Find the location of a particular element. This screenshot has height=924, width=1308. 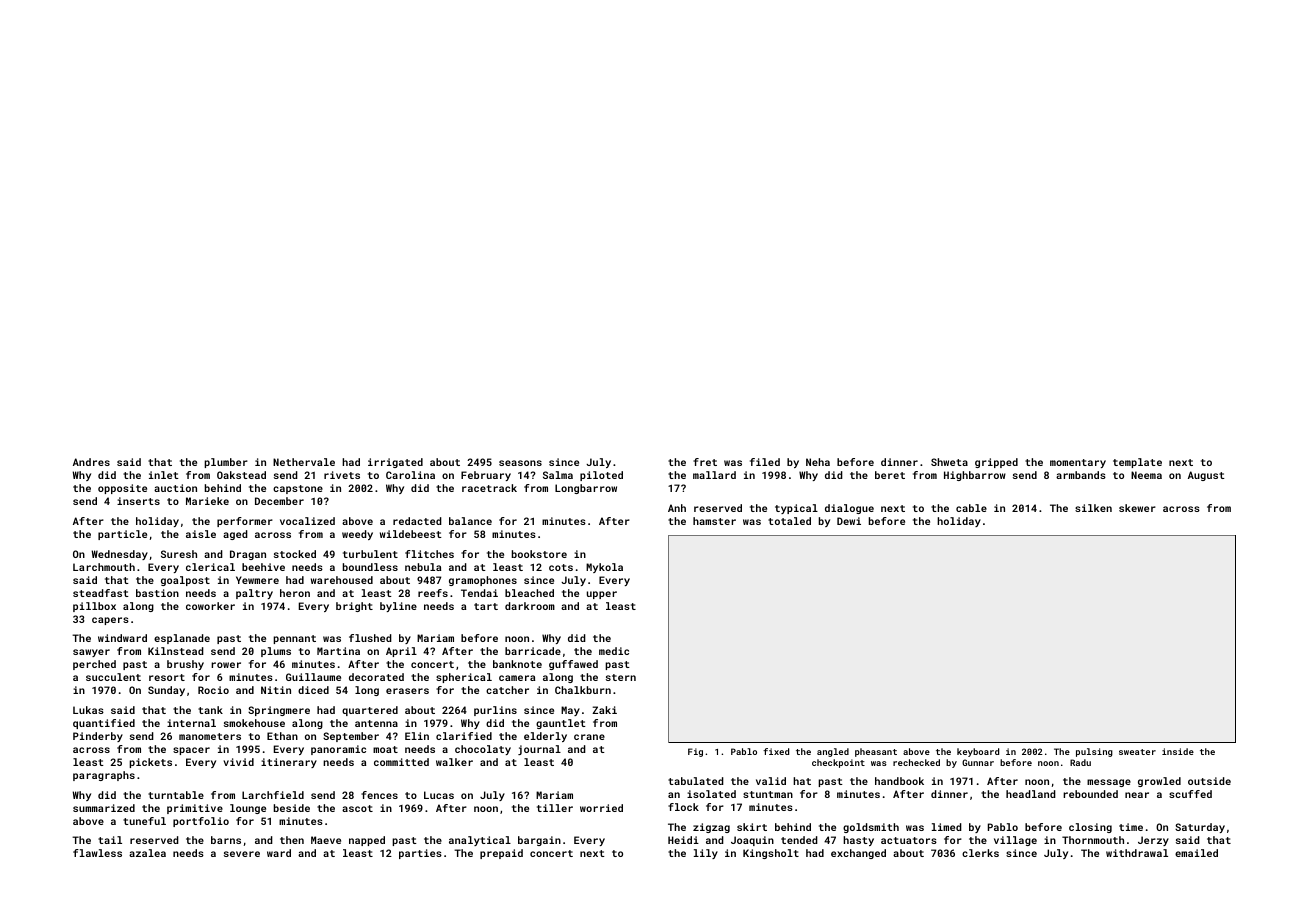

upper is located at coordinates (602, 595).
